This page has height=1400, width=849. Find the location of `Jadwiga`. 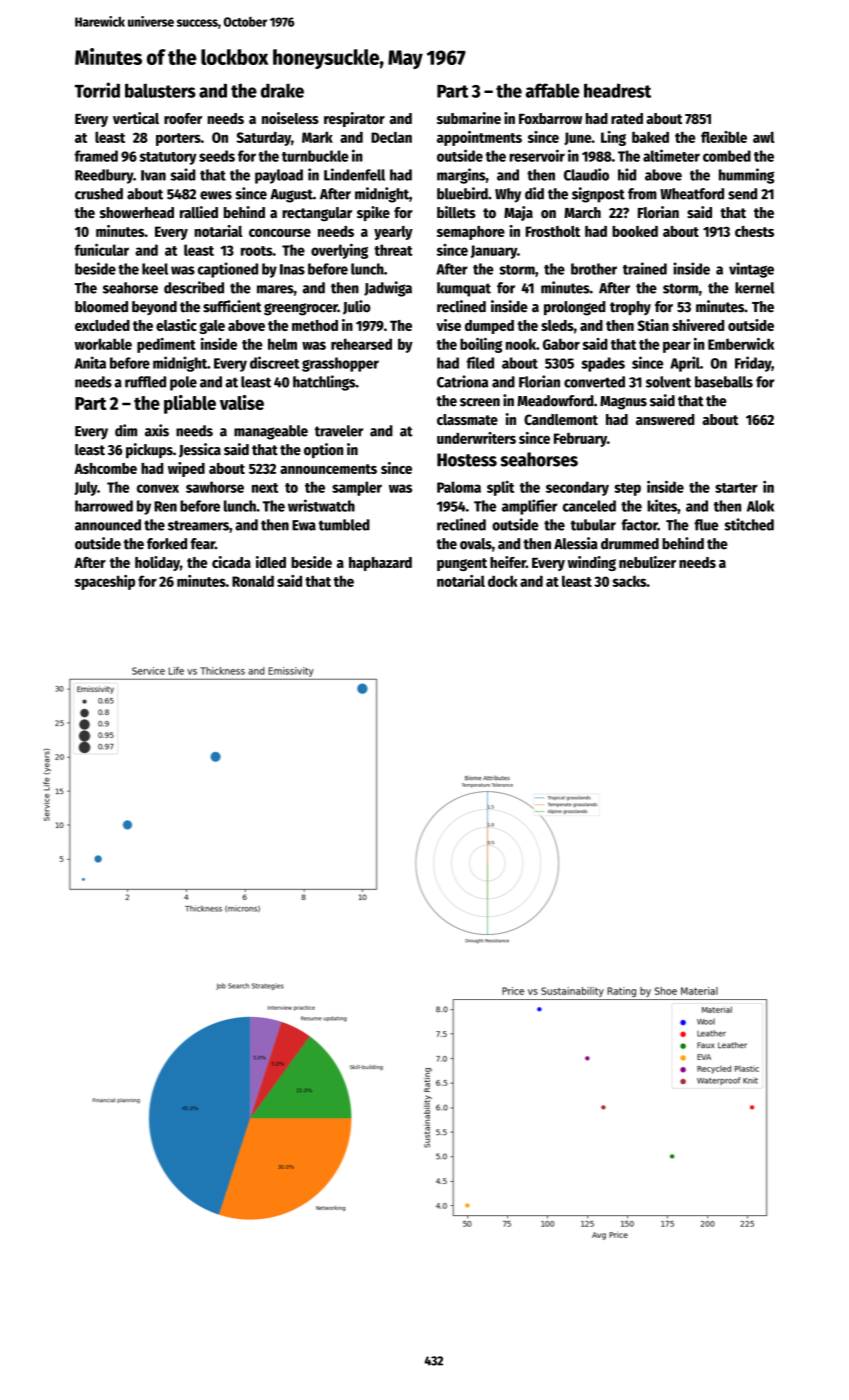

Jadwiga is located at coordinates (388, 289).
